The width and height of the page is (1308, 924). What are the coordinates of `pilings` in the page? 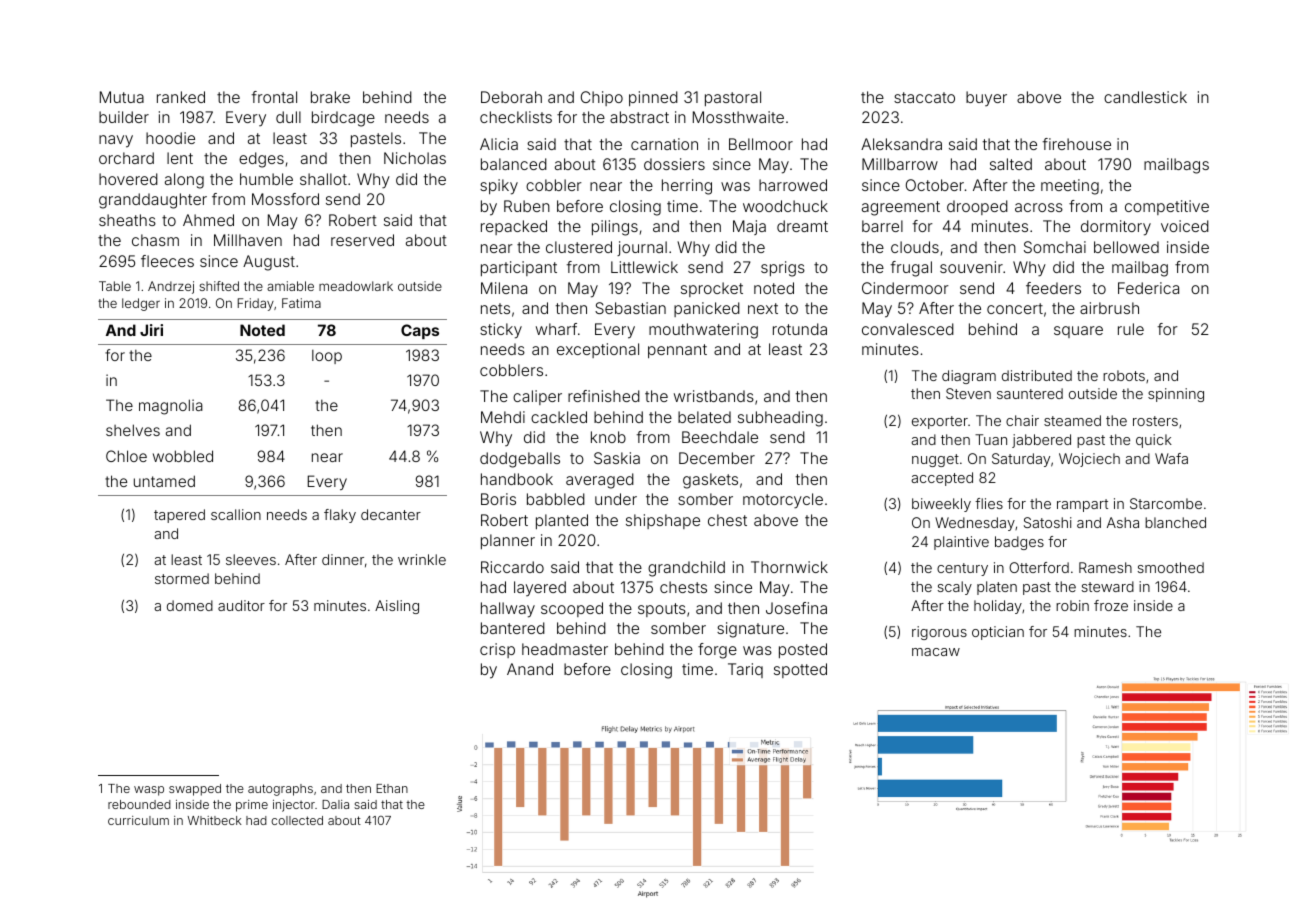 It's located at (615, 228).
